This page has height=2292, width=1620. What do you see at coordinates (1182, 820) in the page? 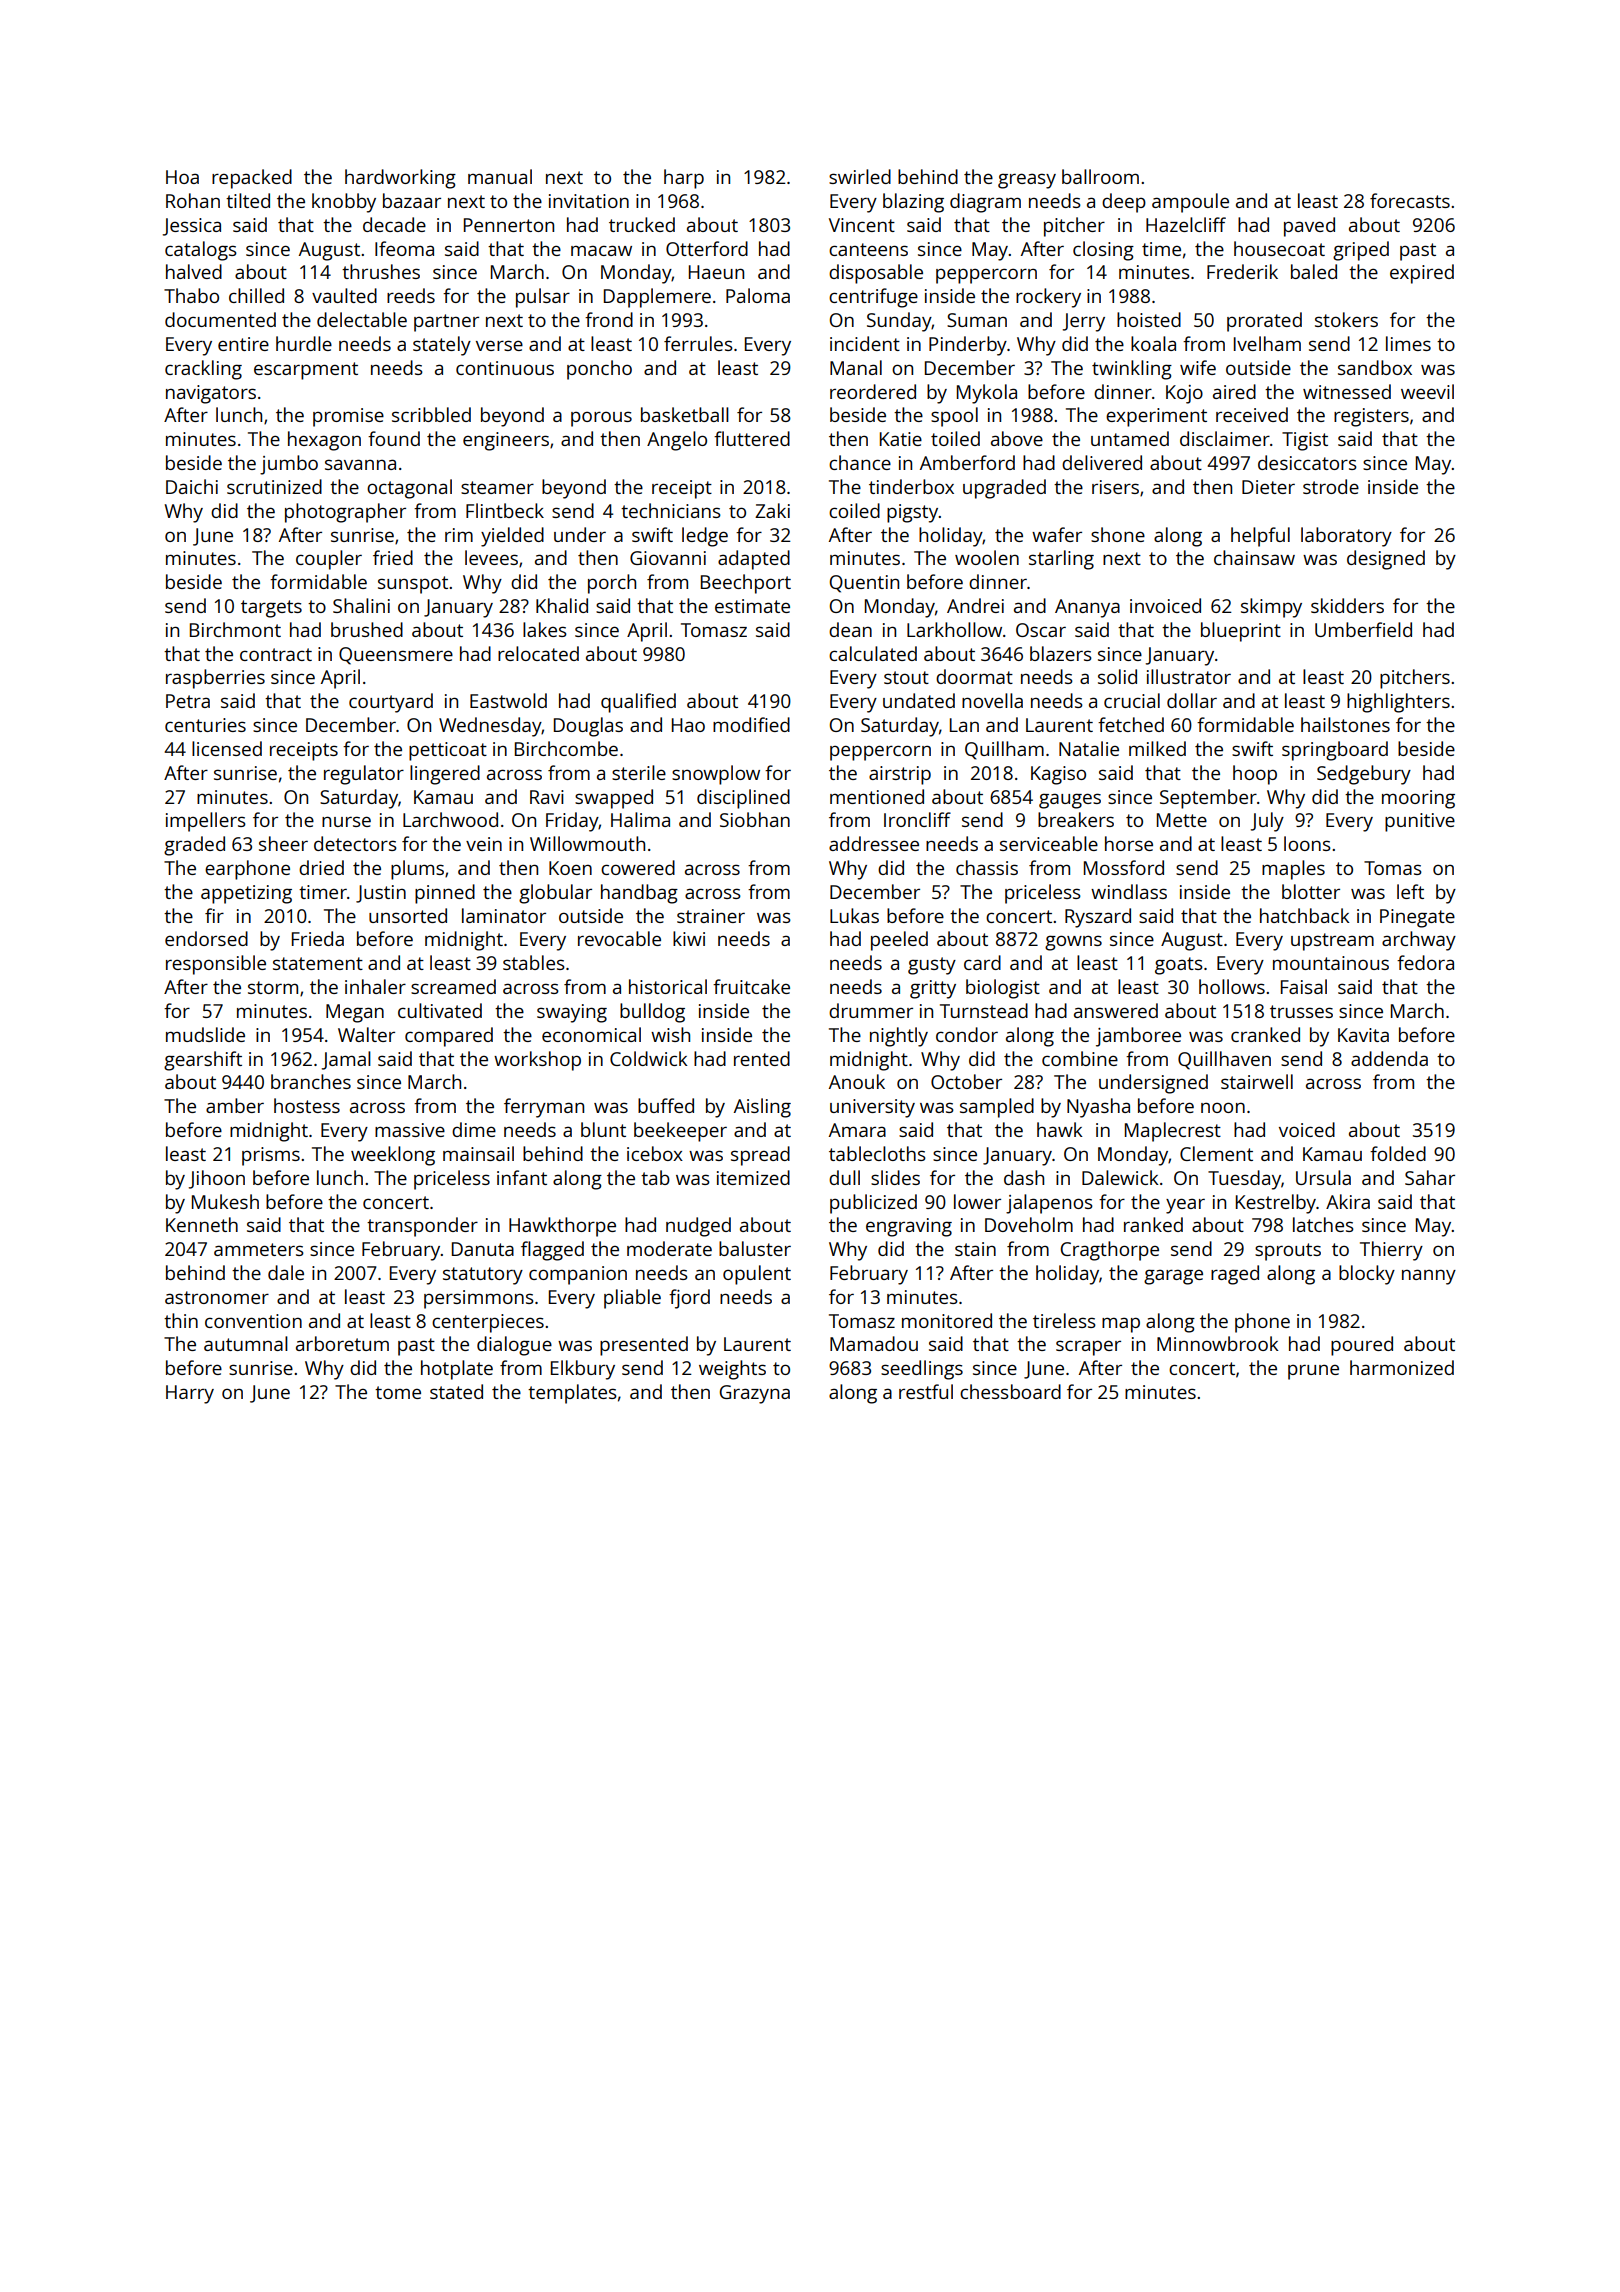
I see `Mette` at bounding box center [1182, 820].
